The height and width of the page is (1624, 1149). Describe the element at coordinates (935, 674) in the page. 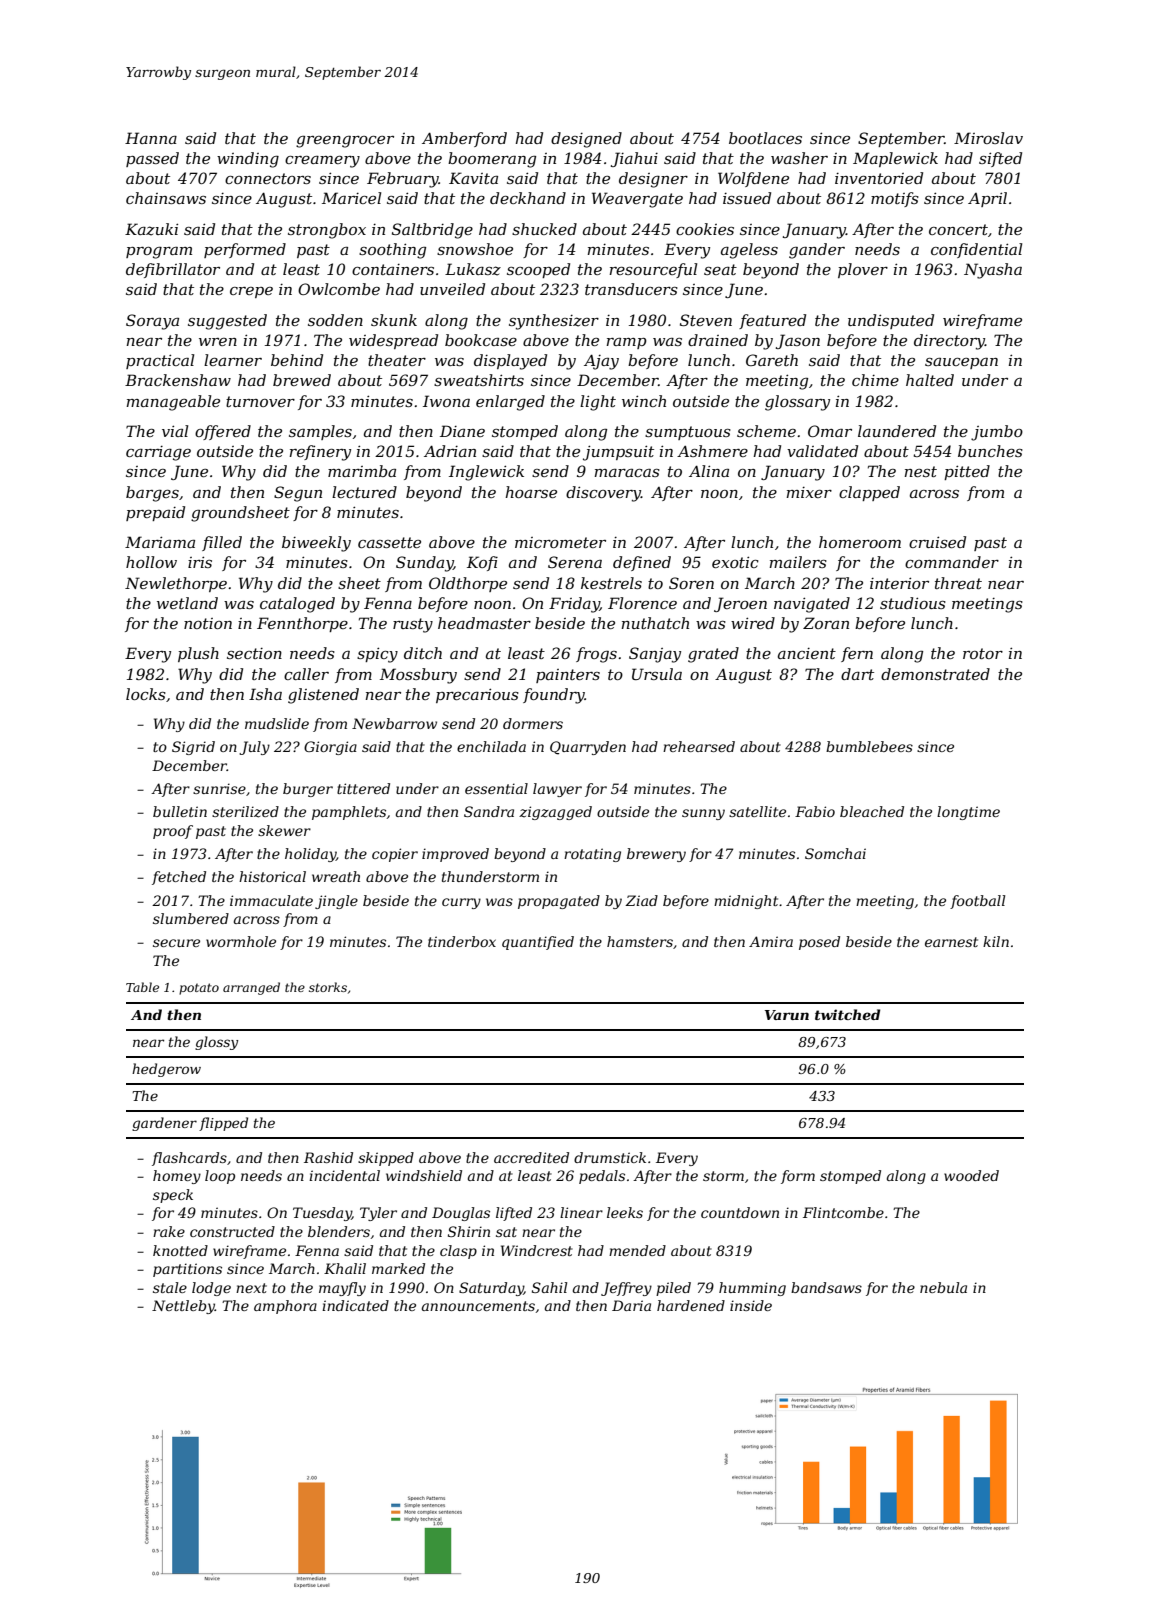

I see `demonstrated` at that location.
